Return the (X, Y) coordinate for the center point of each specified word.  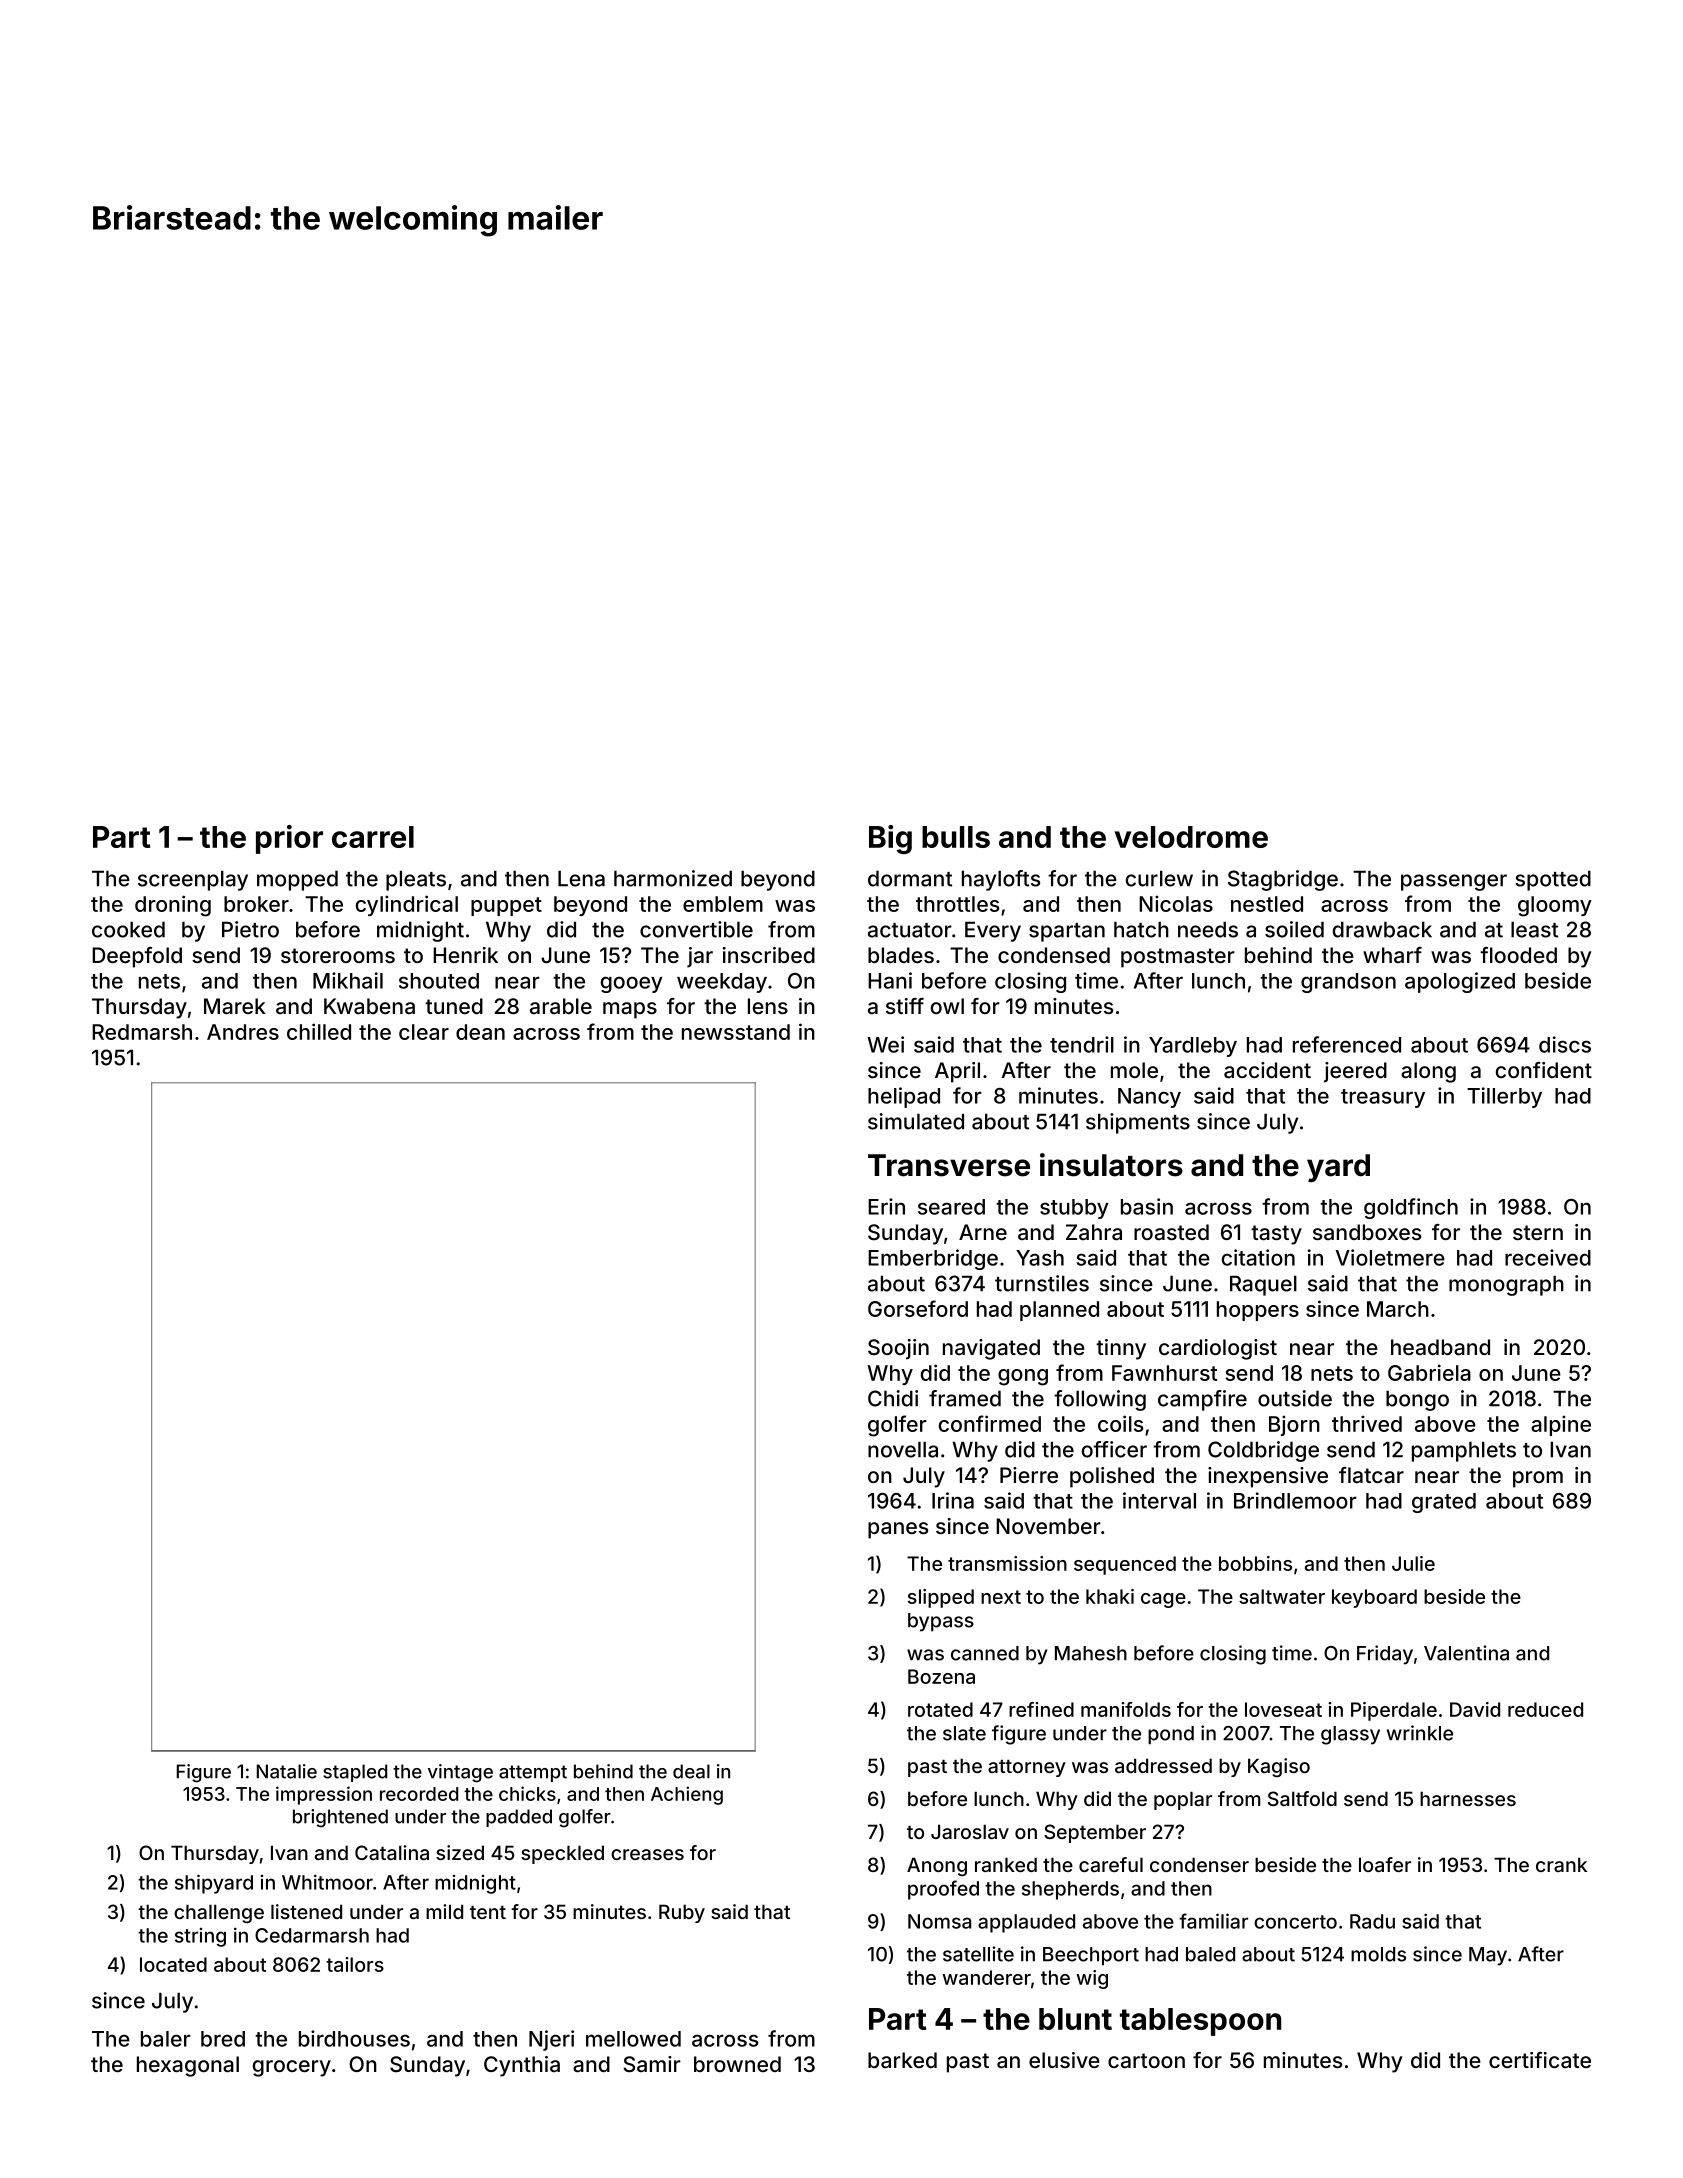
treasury (1383, 1098)
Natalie (287, 1771)
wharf (1392, 955)
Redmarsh (142, 1032)
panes (898, 1530)
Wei (885, 1044)
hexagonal (188, 2066)
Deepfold (137, 957)
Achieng (687, 1795)
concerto (1295, 1922)
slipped (941, 1598)
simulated (916, 1121)
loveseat (1283, 1709)
